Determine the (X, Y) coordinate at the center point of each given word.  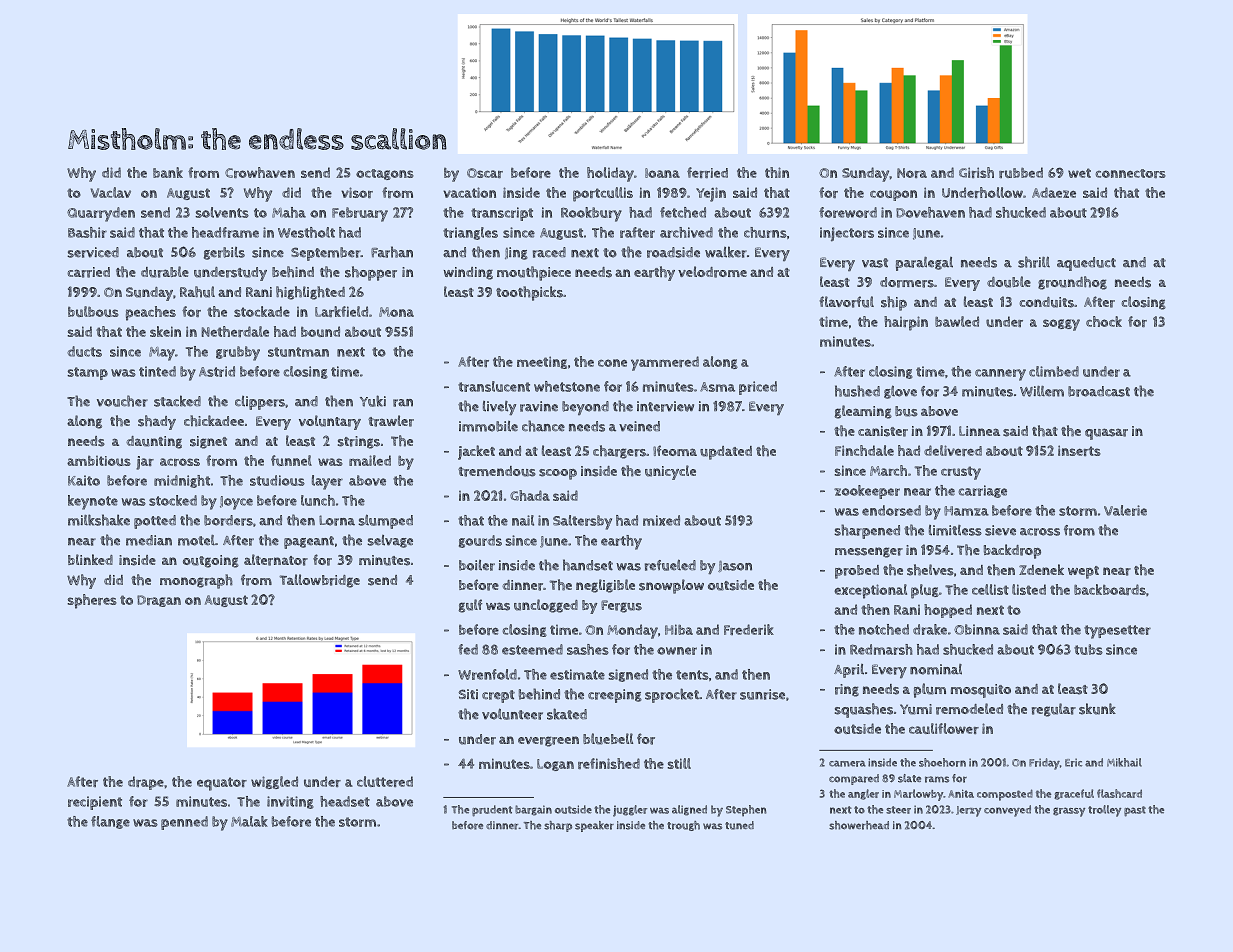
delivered (953, 450)
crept (498, 696)
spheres (92, 601)
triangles (470, 233)
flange (110, 822)
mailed (370, 460)
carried (89, 272)
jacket (476, 452)
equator (222, 784)
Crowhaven (260, 172)
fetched (683, 212)
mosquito (981, 691)
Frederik (749, 629)
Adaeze (1054, 192)
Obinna (977, 629)
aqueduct (1086, 264)
